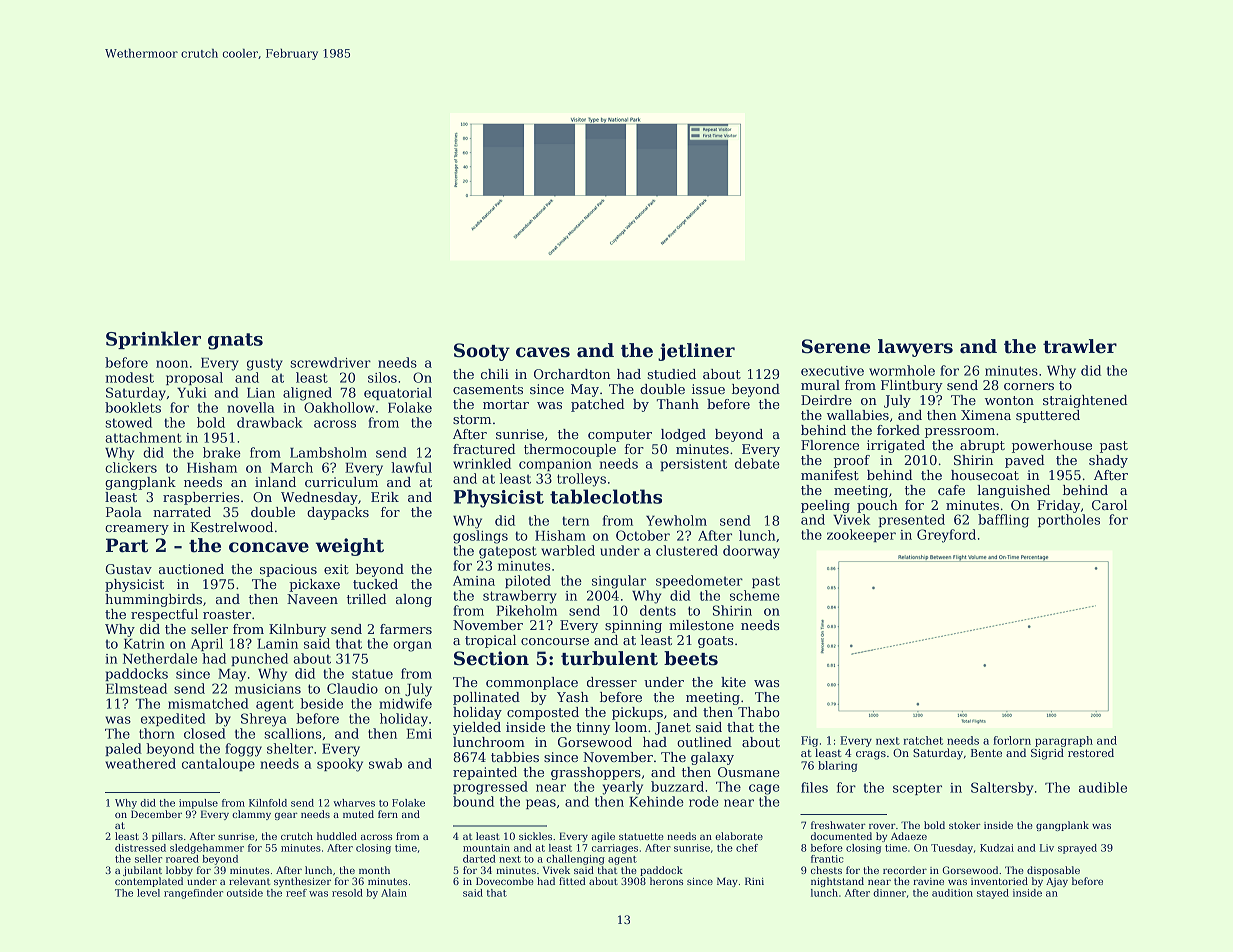 The width and height of the page is (1233, 952). Describe the element at coordinates (144, 644) in the page. I see `Katrin` at that location.
